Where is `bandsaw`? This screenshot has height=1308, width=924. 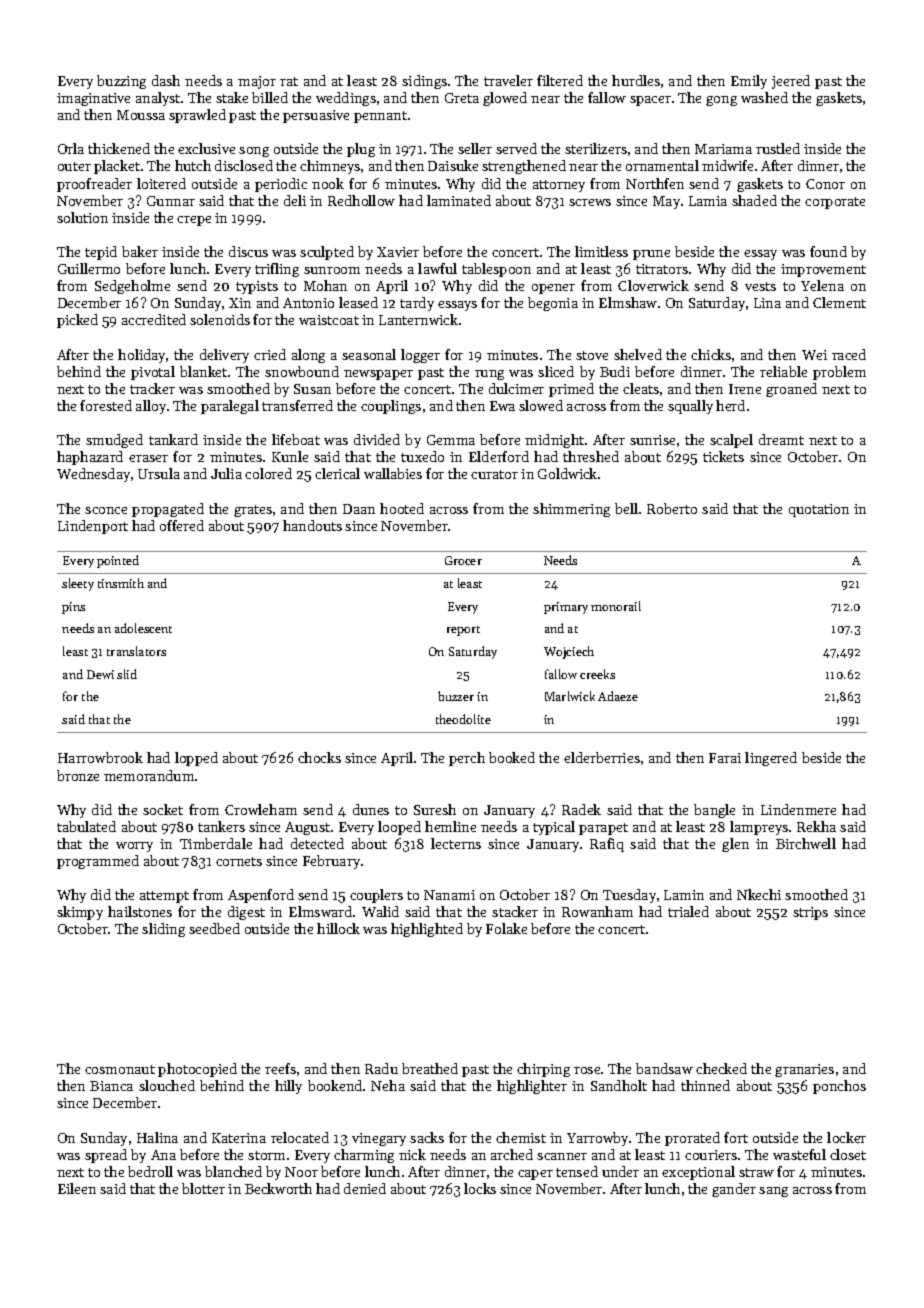 bandsaw is located at coordinates (664, 1068).
